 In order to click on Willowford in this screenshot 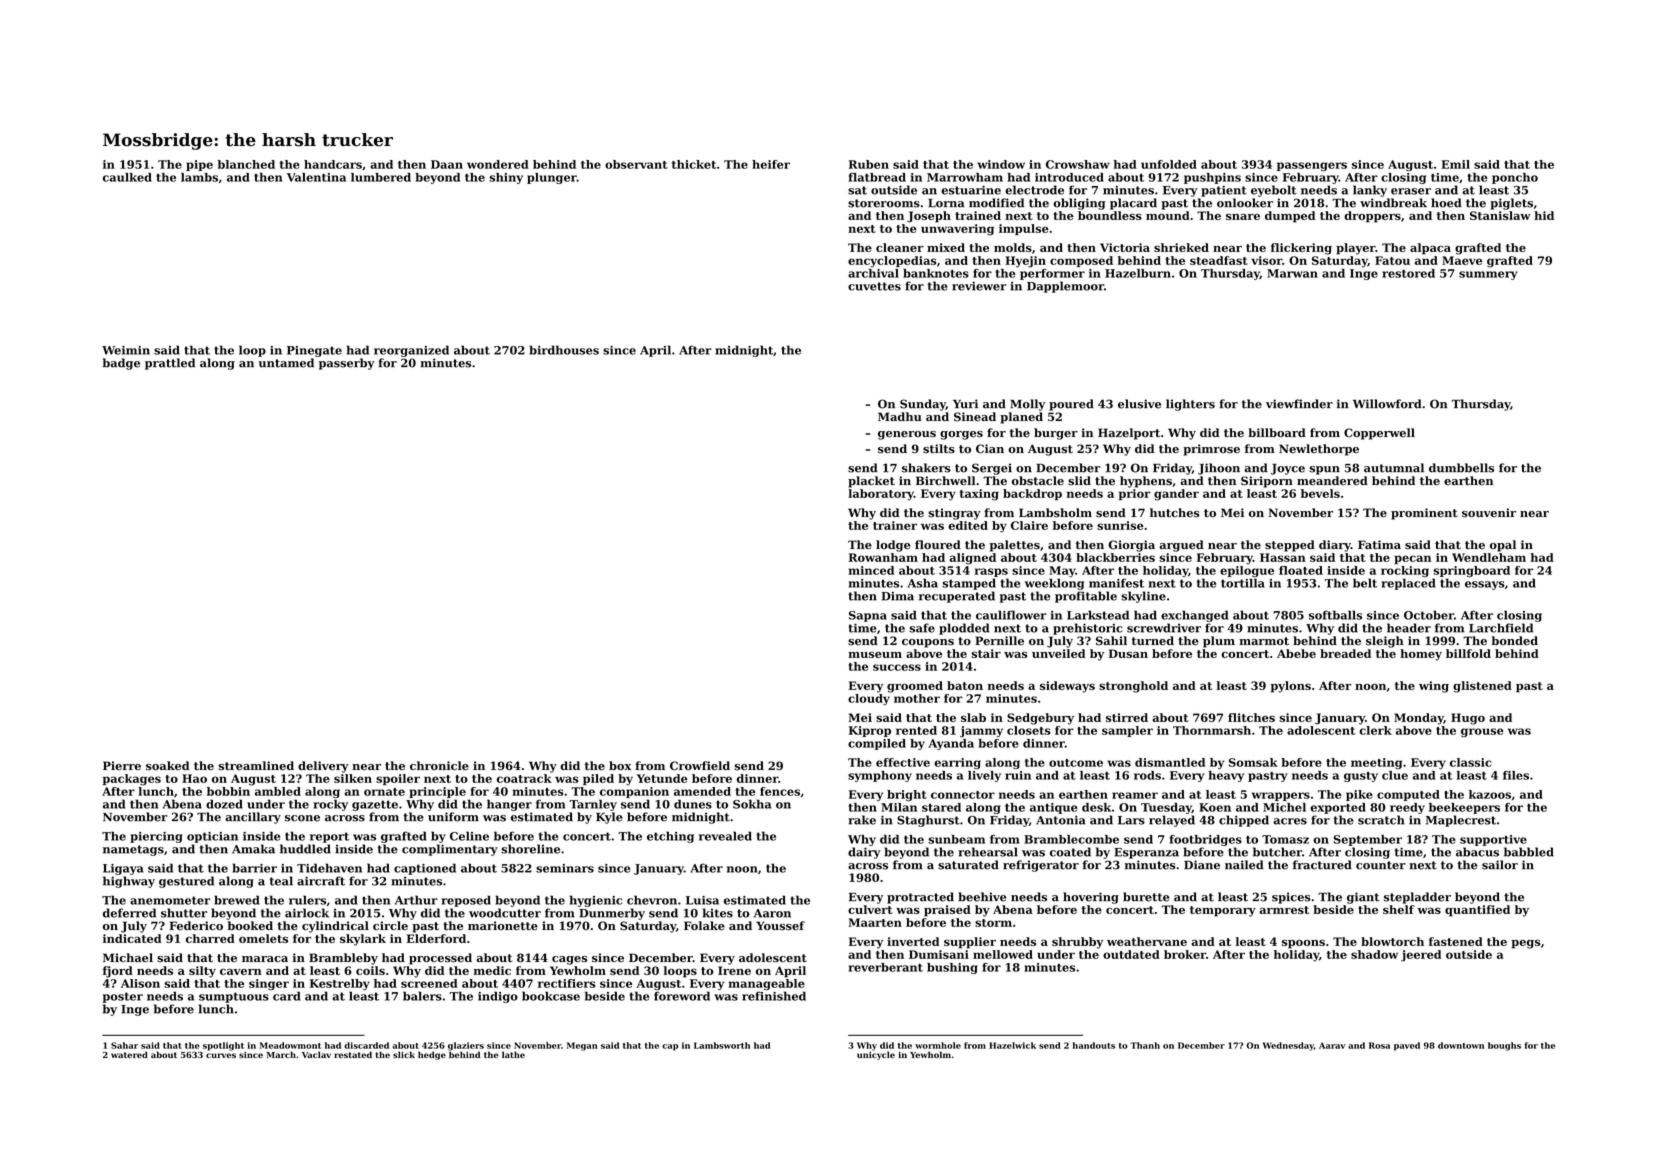, I will do `click(1387, 404)`.
